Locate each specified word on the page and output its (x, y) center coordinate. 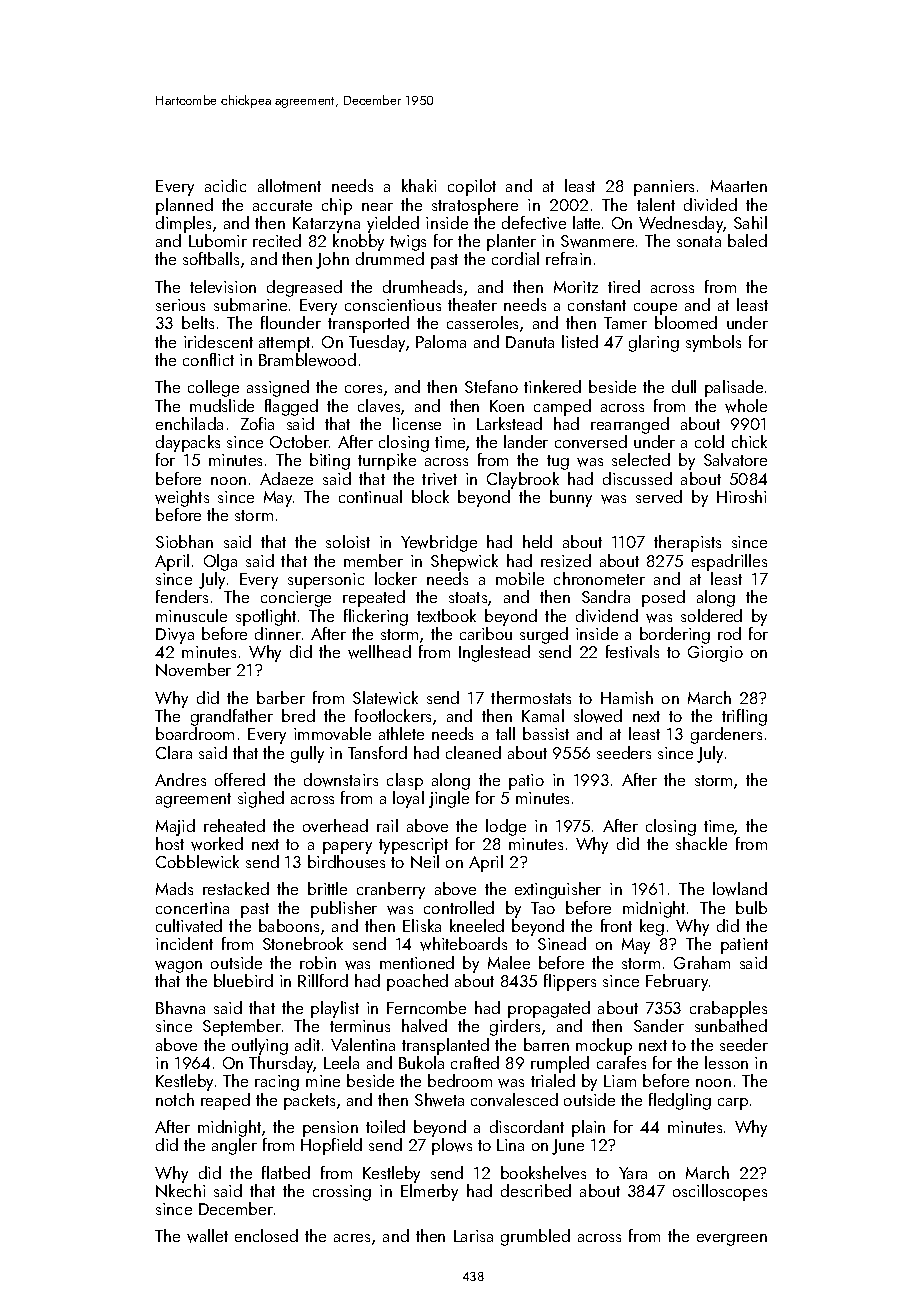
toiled (385, 1126)
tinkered (552, 386)
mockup (604, 1046)
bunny (571, 498)
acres (352, 1238)
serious (180, 305)
